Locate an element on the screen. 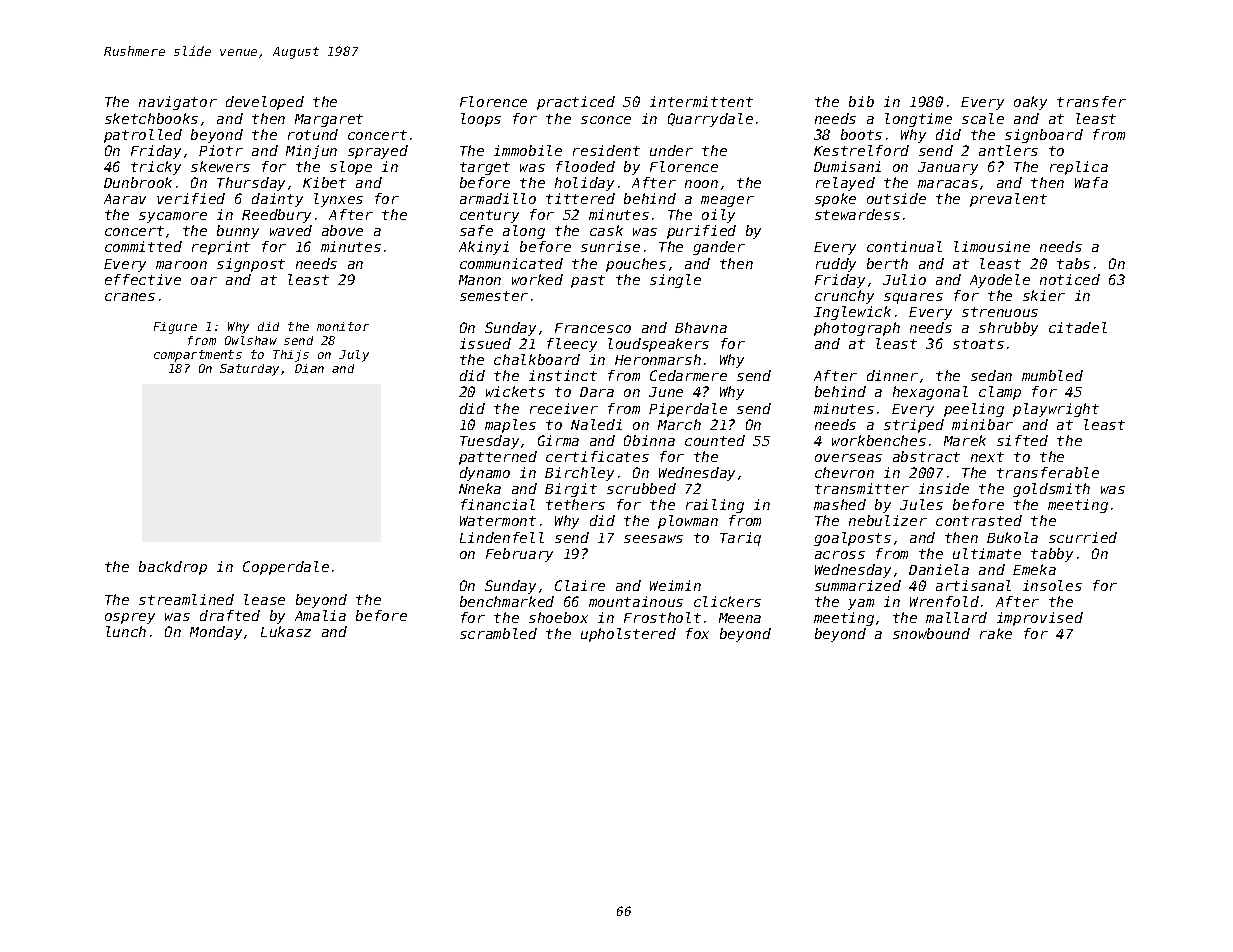 This screenshot has width=1233, height=952. practiced is located at coordinates (576, 103).
